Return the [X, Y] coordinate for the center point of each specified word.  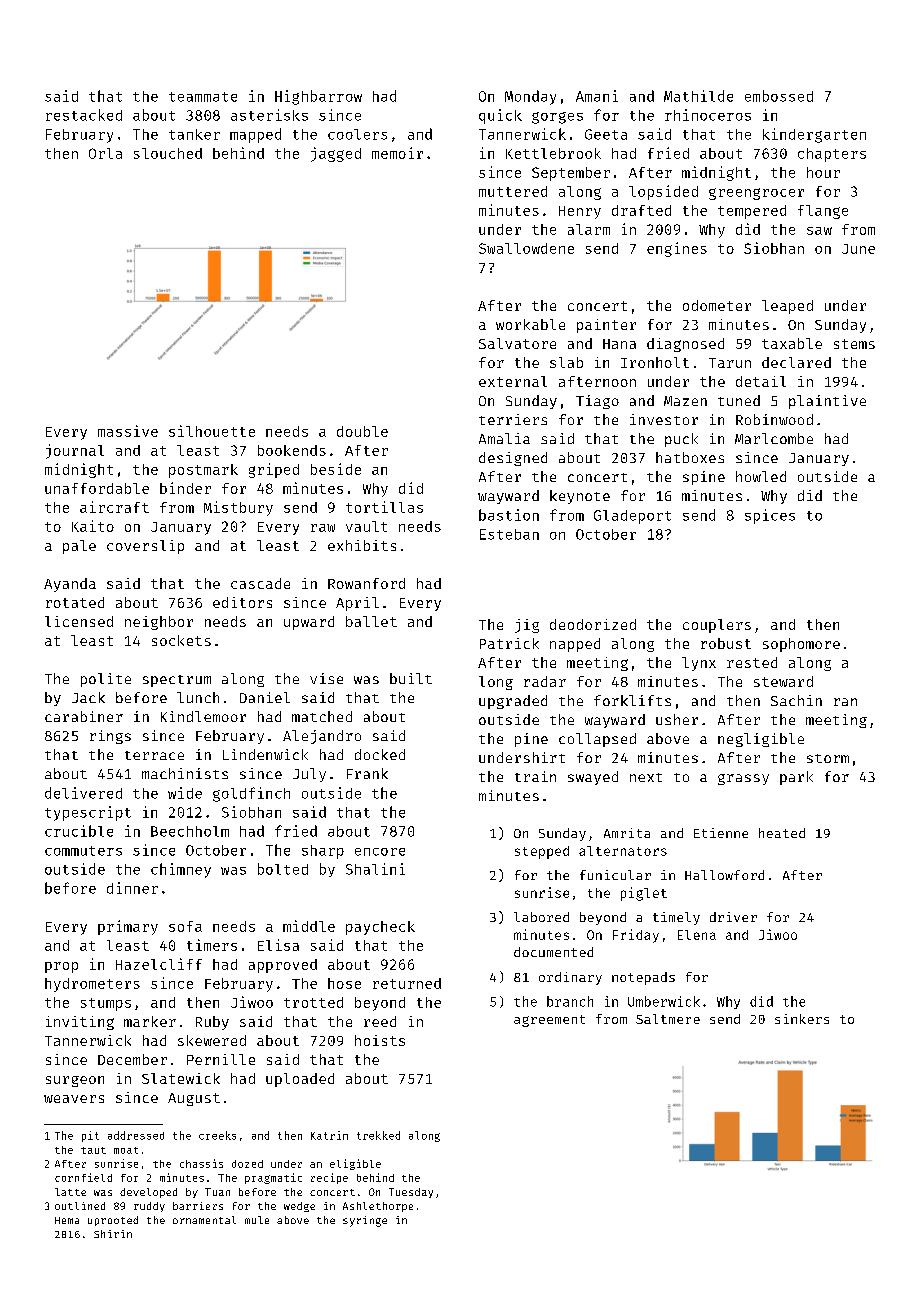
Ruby [212, 1023]
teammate [203, 97]
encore [380, 852]
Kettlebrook [553, 153]
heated [782, 833]
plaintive [827, 402]
